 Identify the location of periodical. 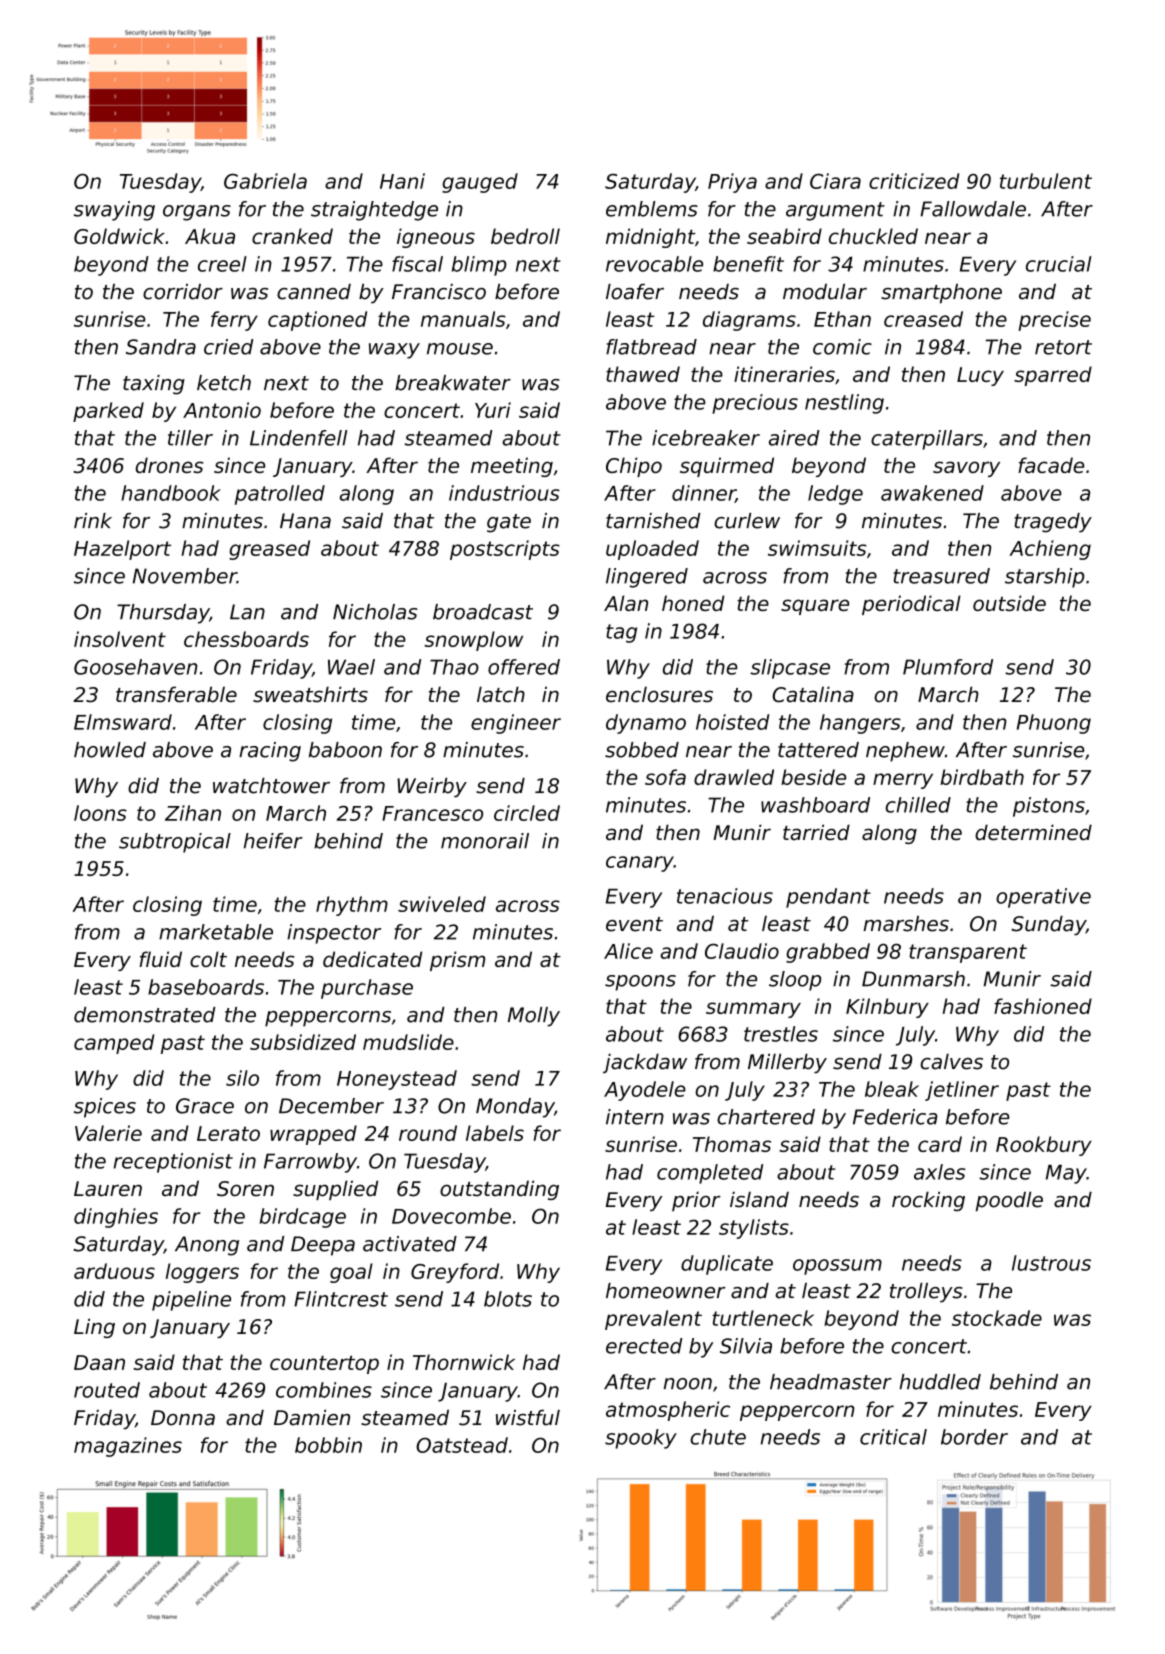
(911, 605).
